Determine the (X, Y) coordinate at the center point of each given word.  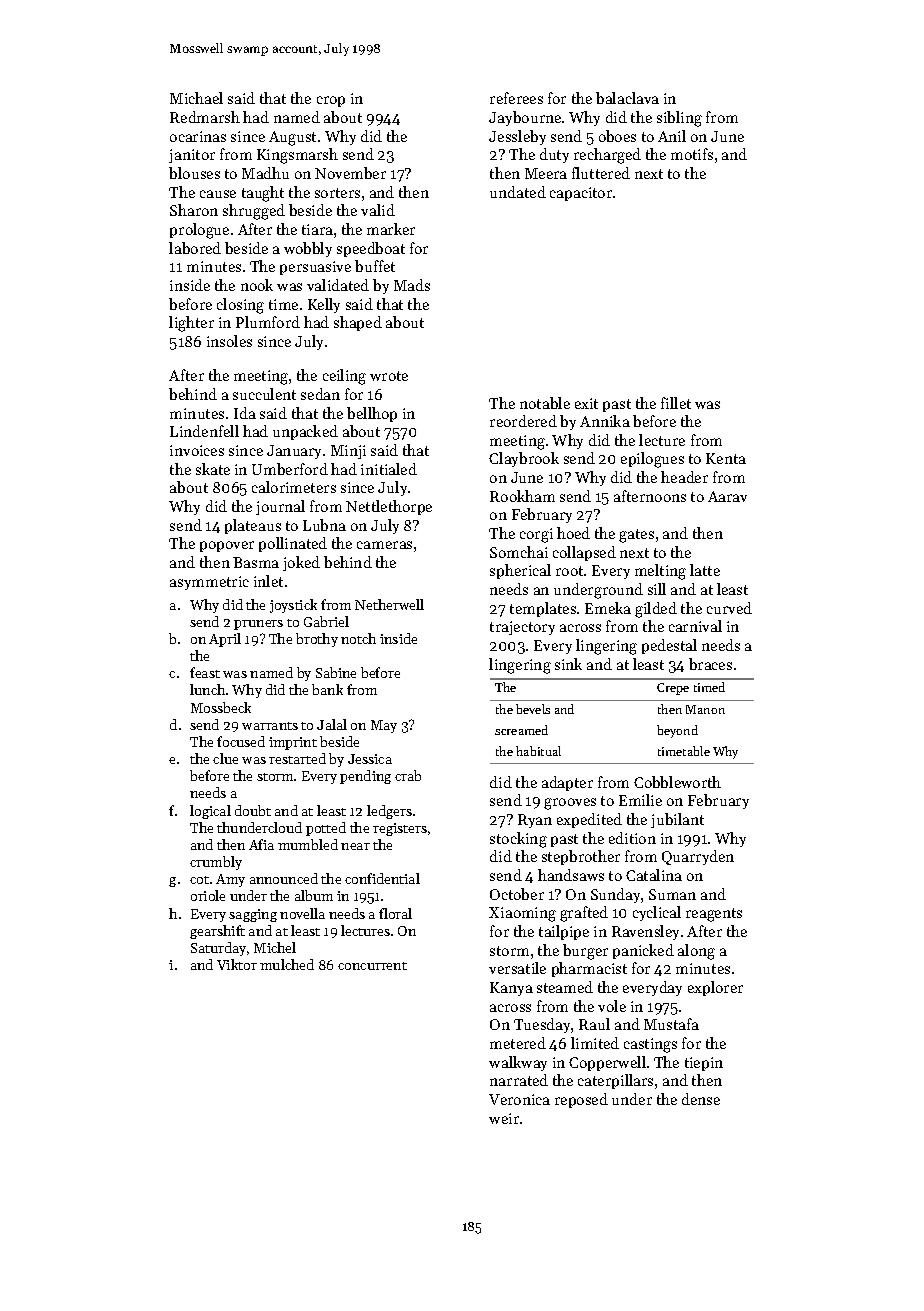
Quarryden (698, 857)
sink (568, 664)
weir (504, 1118)
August (292, 138)
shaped (358, 323)
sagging (253, 915)
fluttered (601, 173)
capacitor (581, 194)
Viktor (237, 964)
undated (518, 192)
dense (701, 1099)
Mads (412, 285)
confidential (382, 878)
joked (301, 563)
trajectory (522, 628)
